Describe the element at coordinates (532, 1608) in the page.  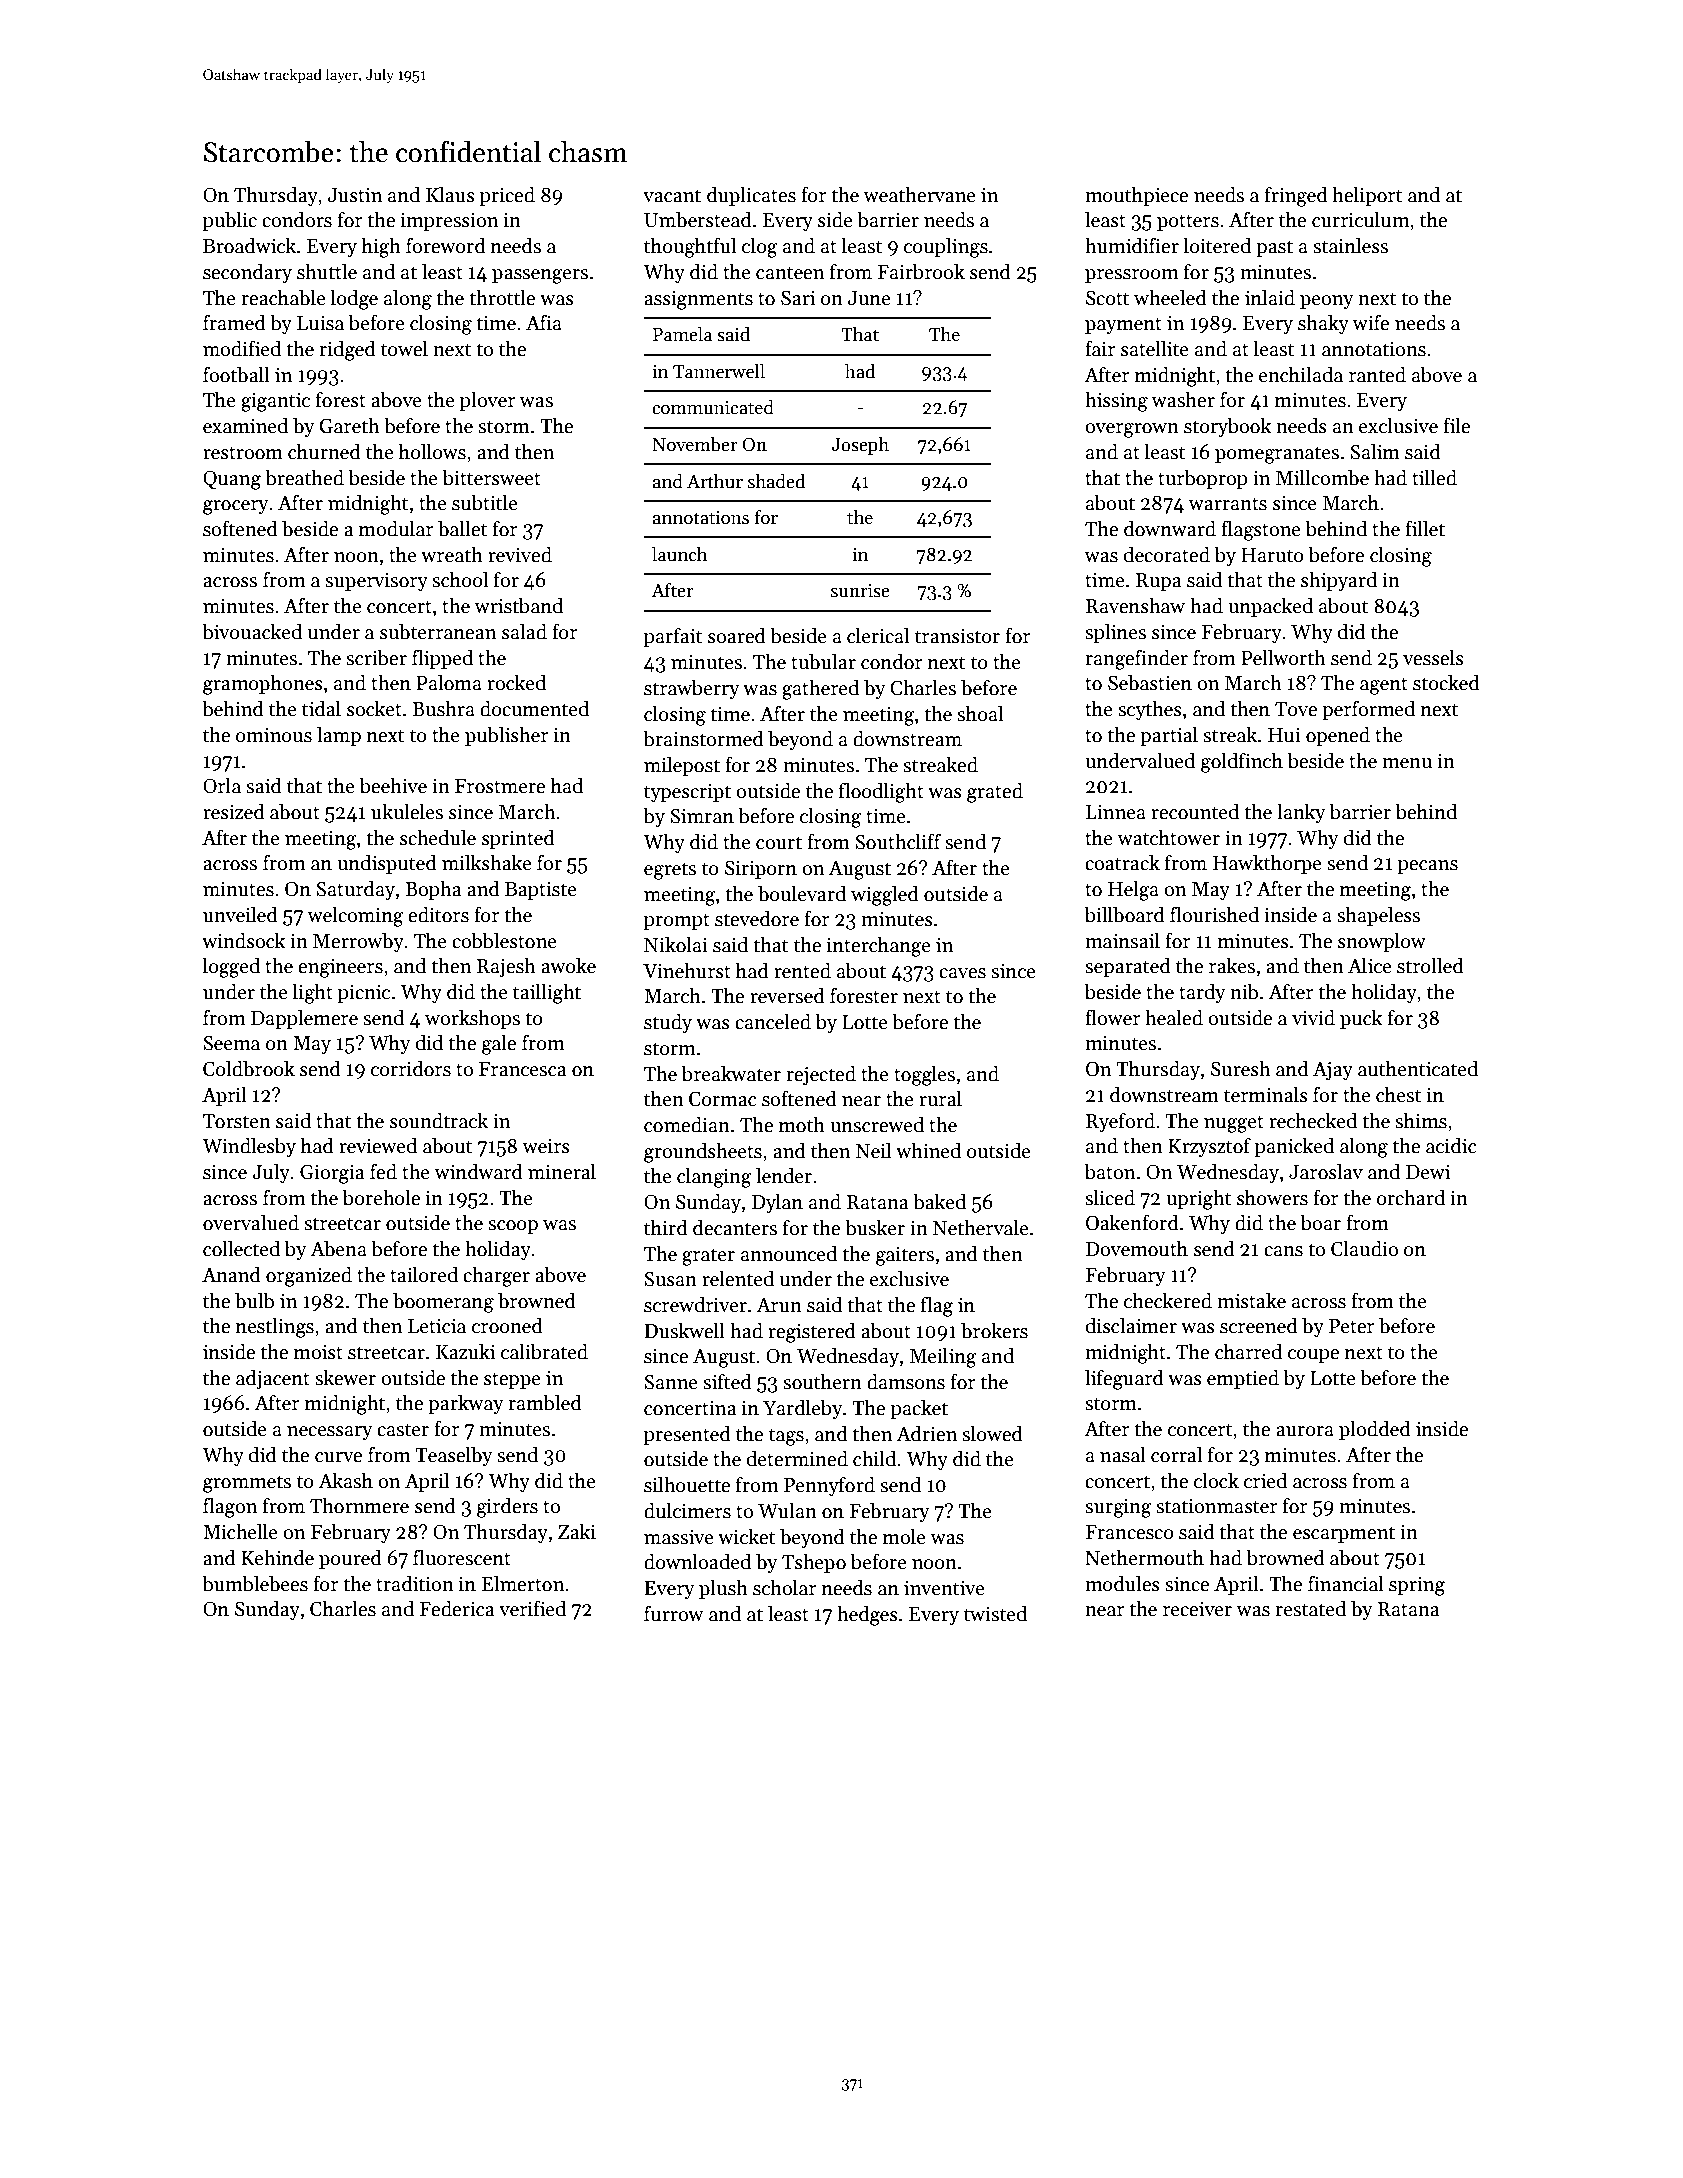
I see `verified` at that location.
